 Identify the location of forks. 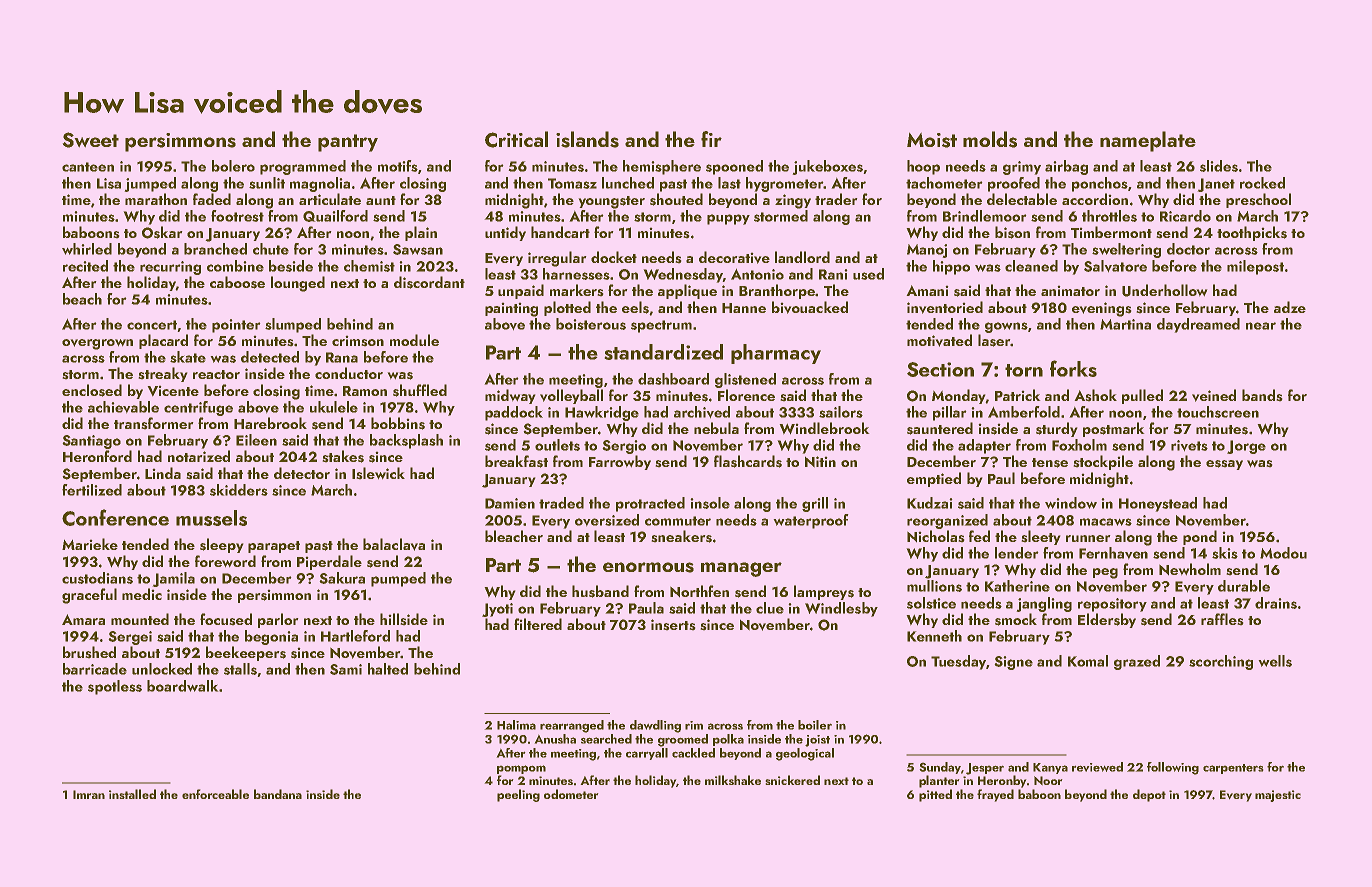
(1073, 368).
